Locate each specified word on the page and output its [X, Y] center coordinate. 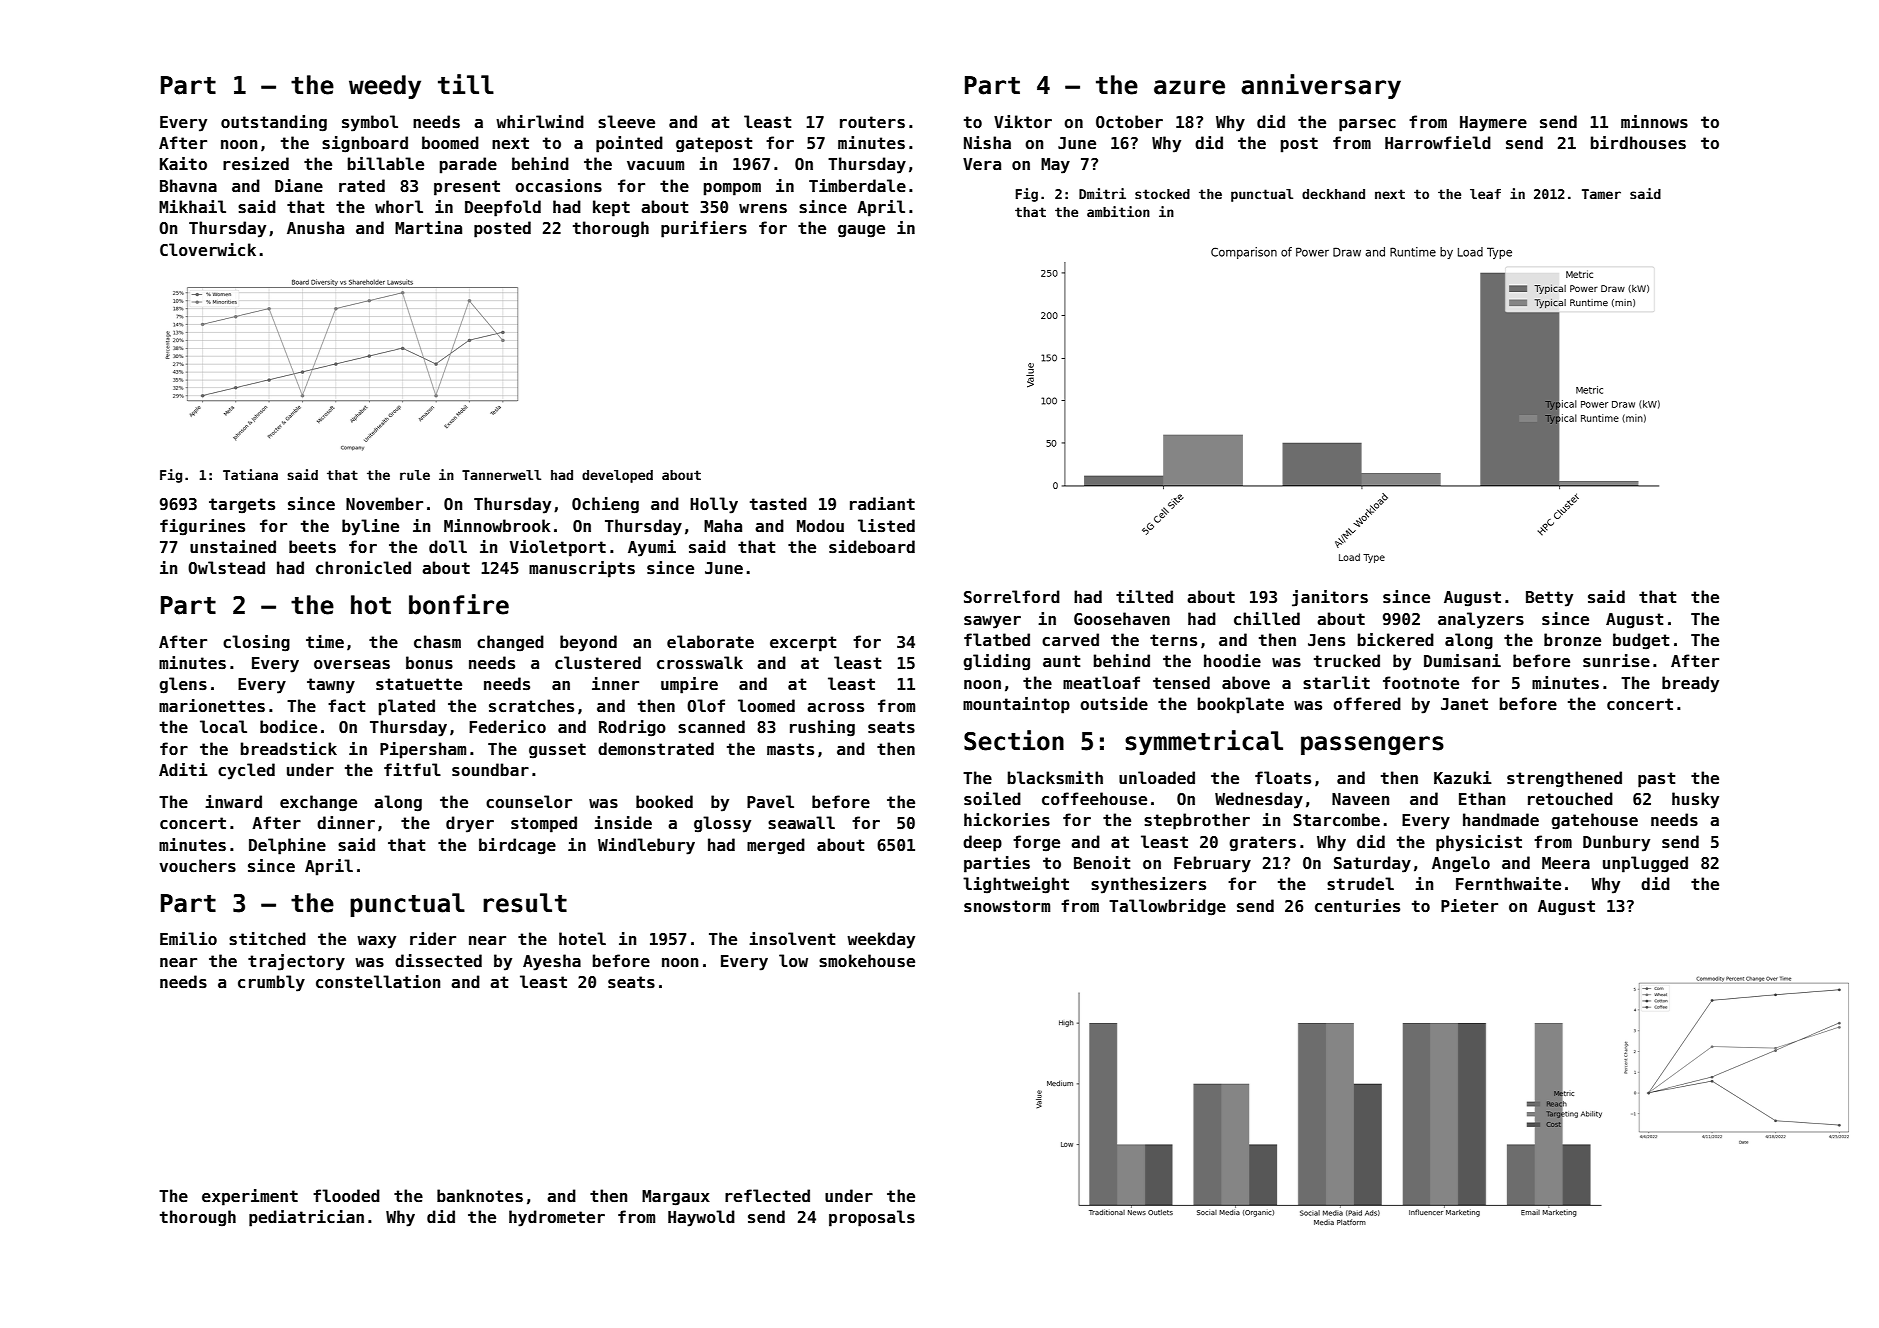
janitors [1330, 598]
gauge [861, 231]
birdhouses [1638, 143]
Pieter [1469, 906]
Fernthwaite [1508, 884]
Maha [723, 526]
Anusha [315, 227]
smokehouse [867, 961]
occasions [558, 186]
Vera [982, 164]
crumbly [271, 983]
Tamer [1601, 194]
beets [312, 547]
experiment [250, 1197]
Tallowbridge [1167, 907]
